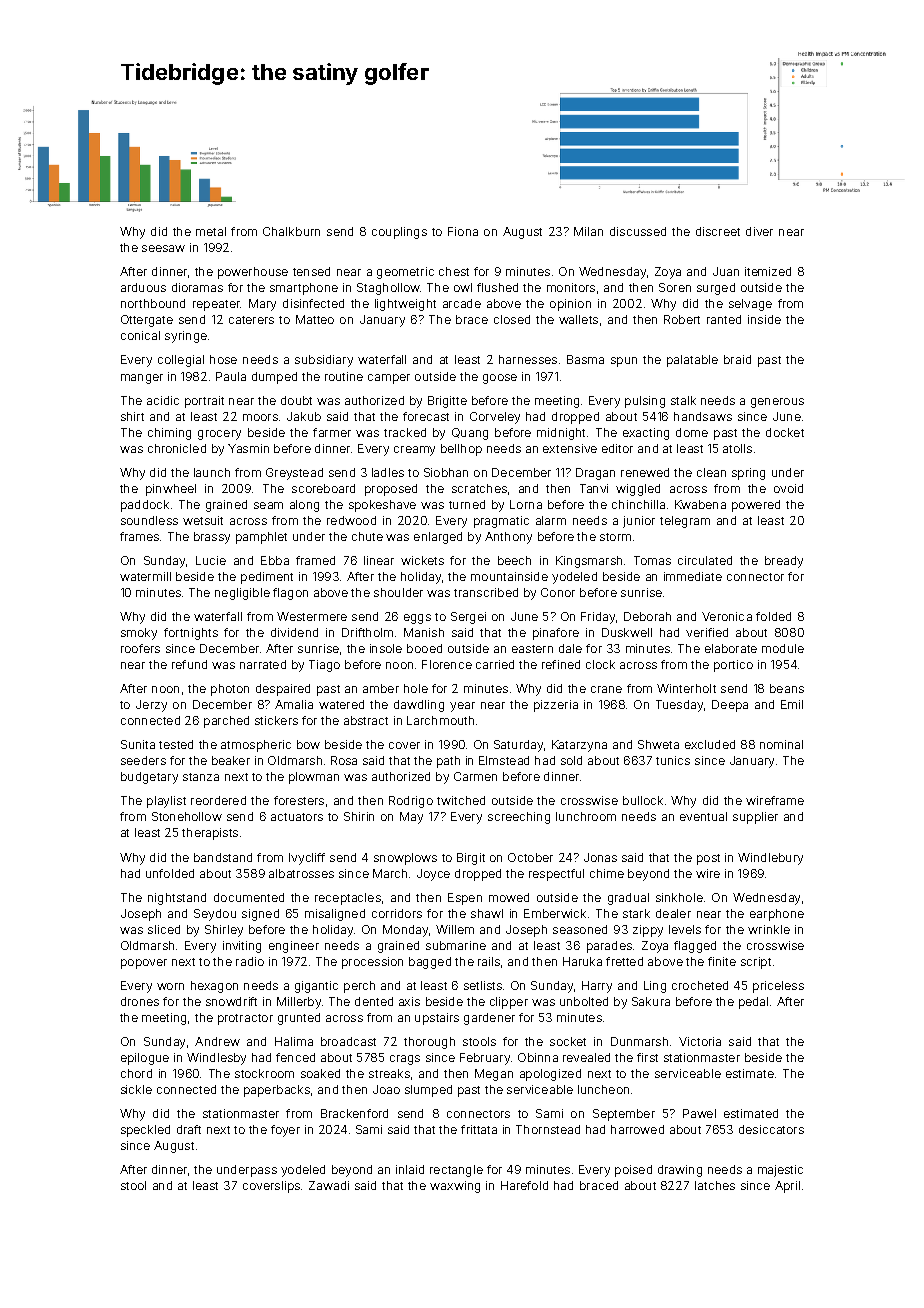 Image resolution: width=924 pixels, height=1308 pixels. What do you see at coordinates (438, 538) in the image?
I see `enlarged` at bounding box center [438, 538].
